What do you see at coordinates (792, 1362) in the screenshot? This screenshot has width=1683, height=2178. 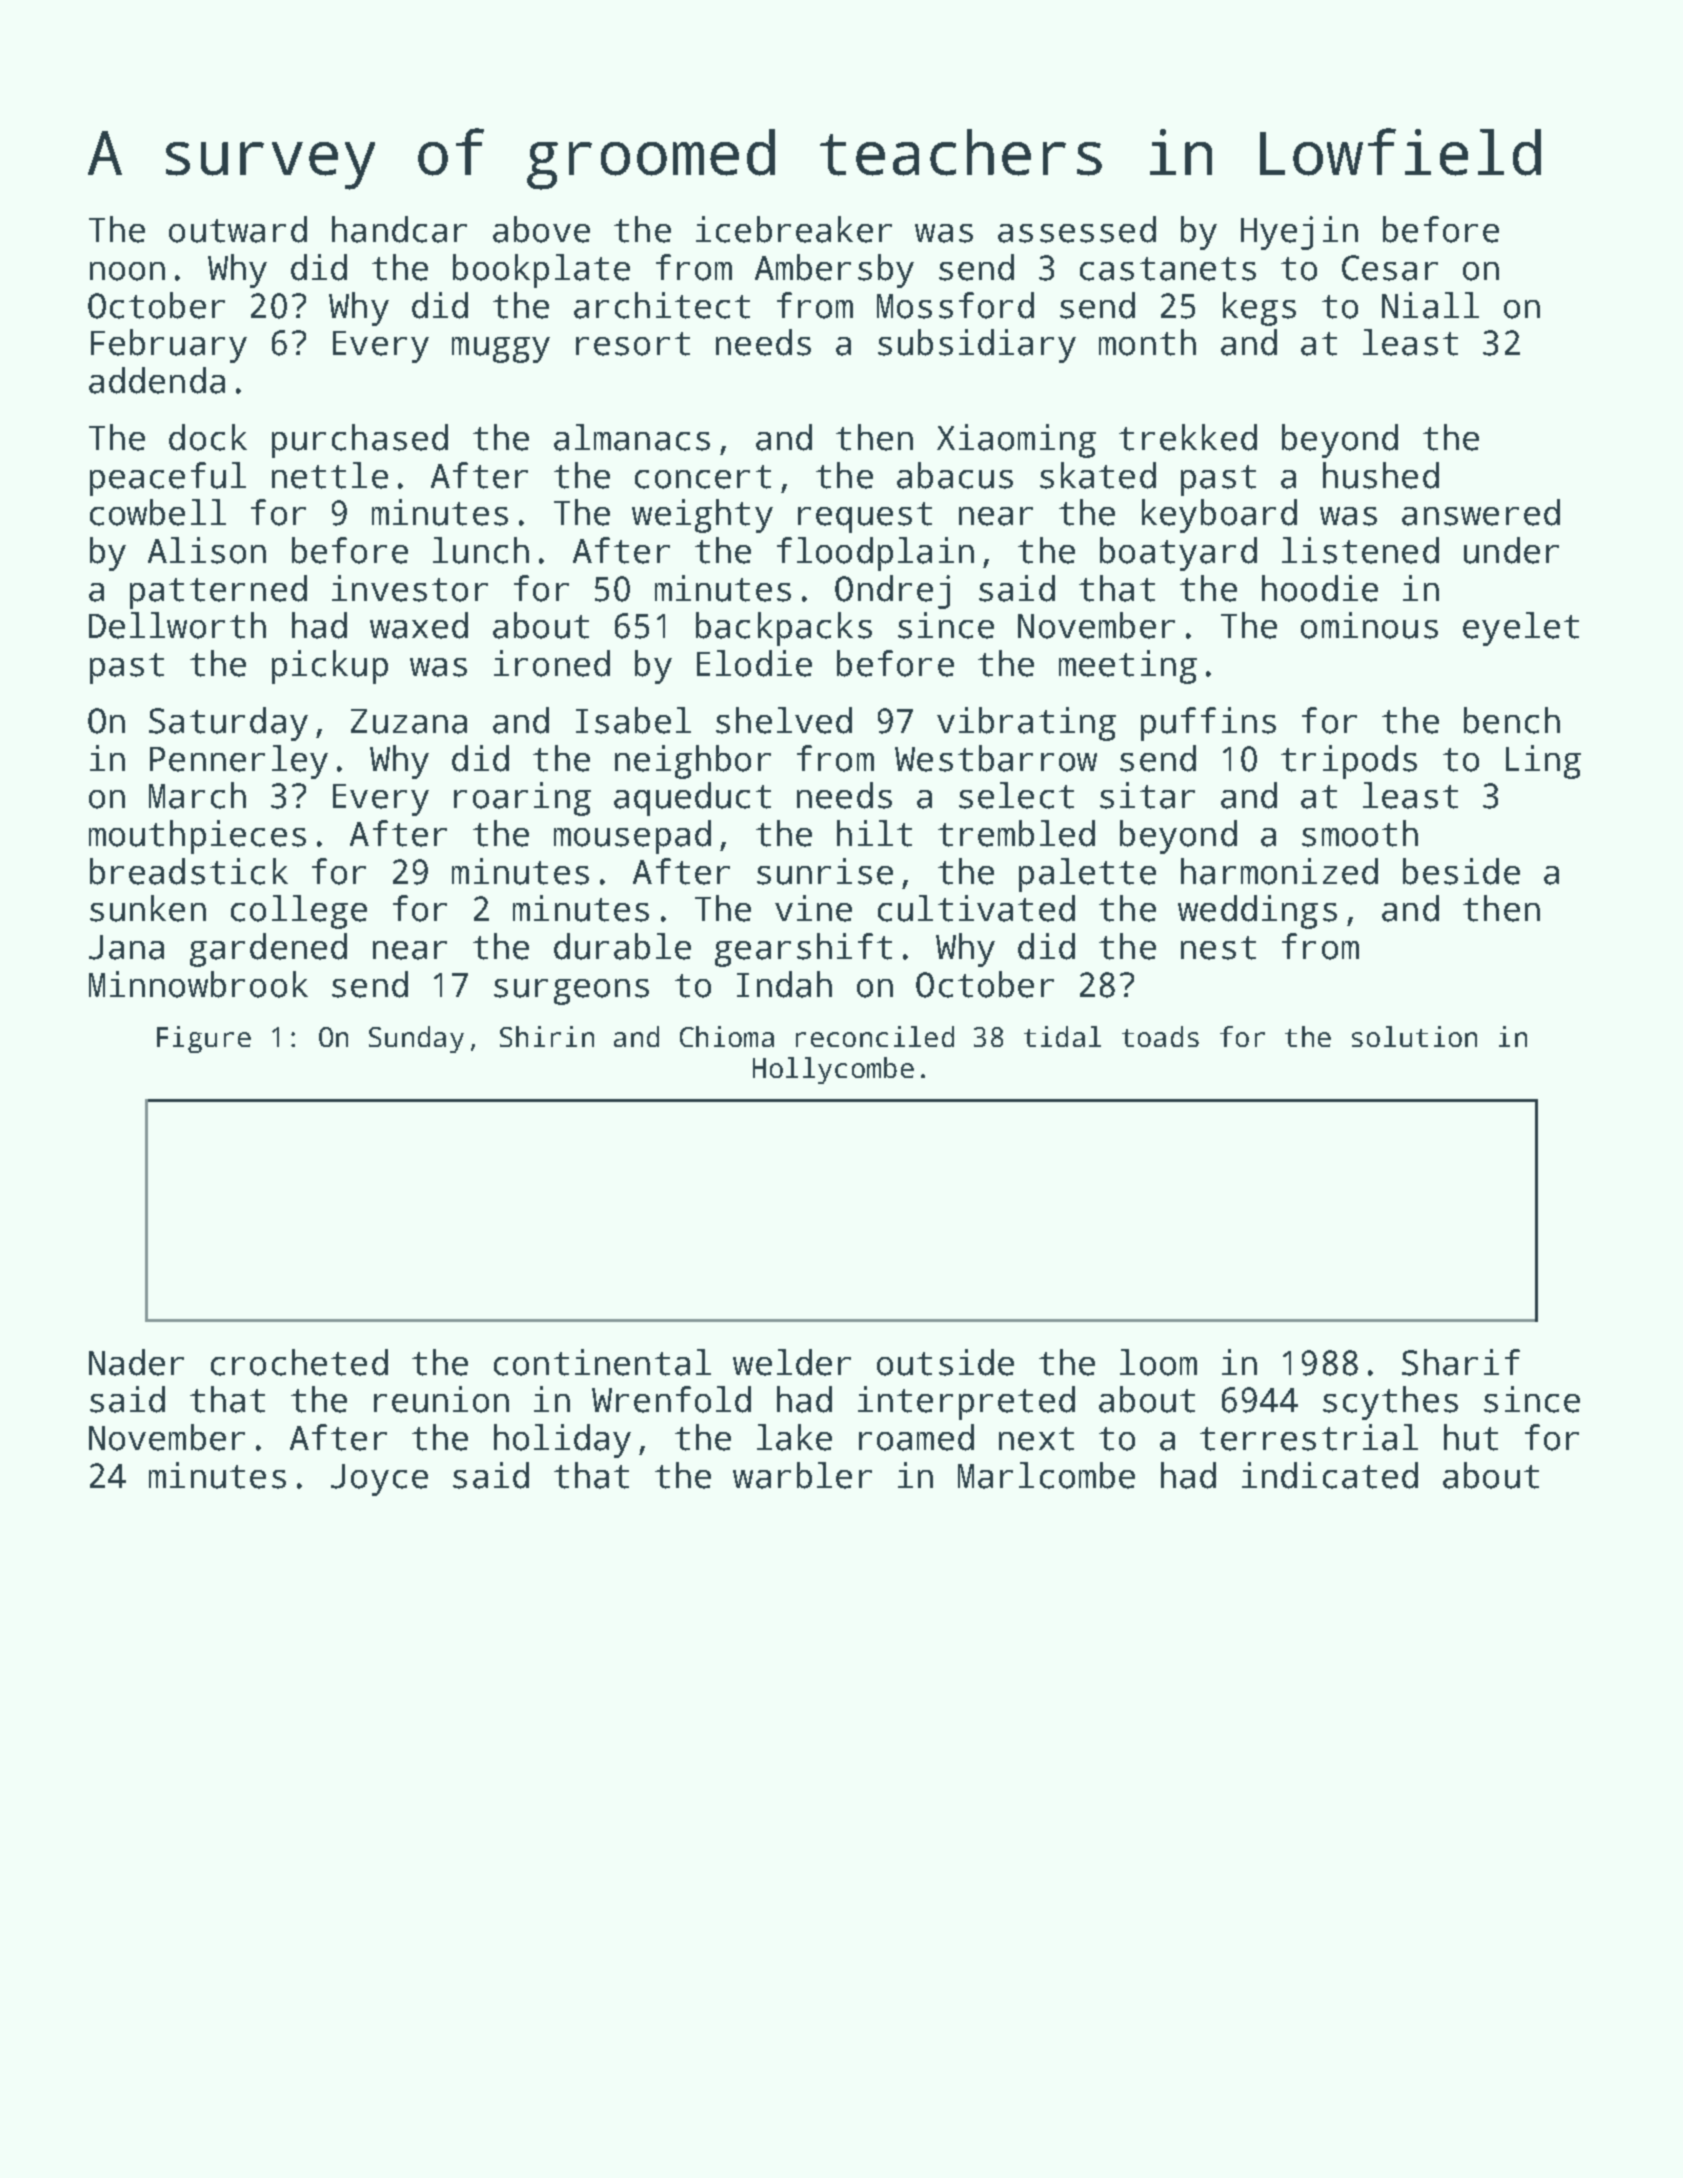 I see `welder` at bounding box center [792, 1362].
